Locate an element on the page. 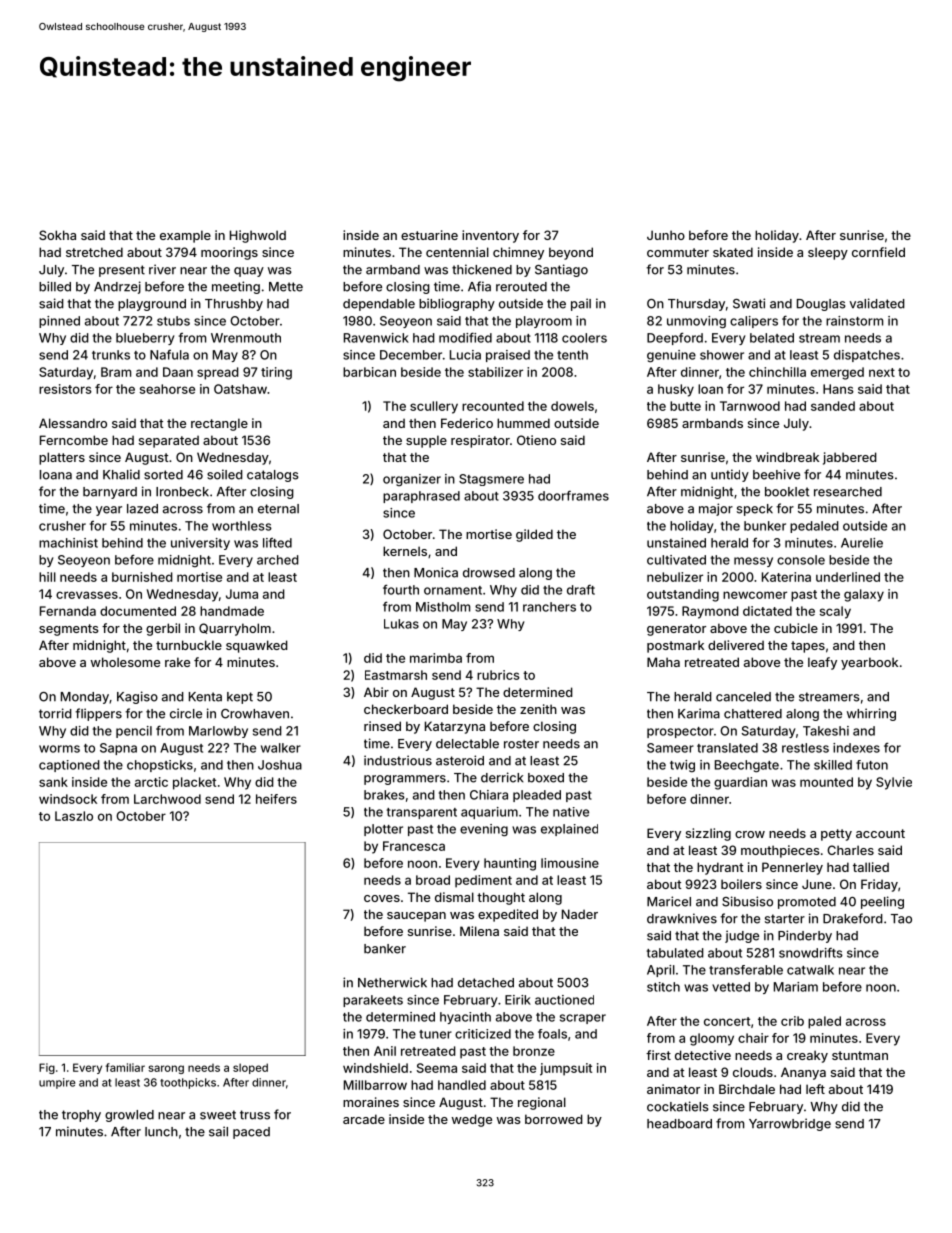  stubs is located at coordinates (173, 321).
